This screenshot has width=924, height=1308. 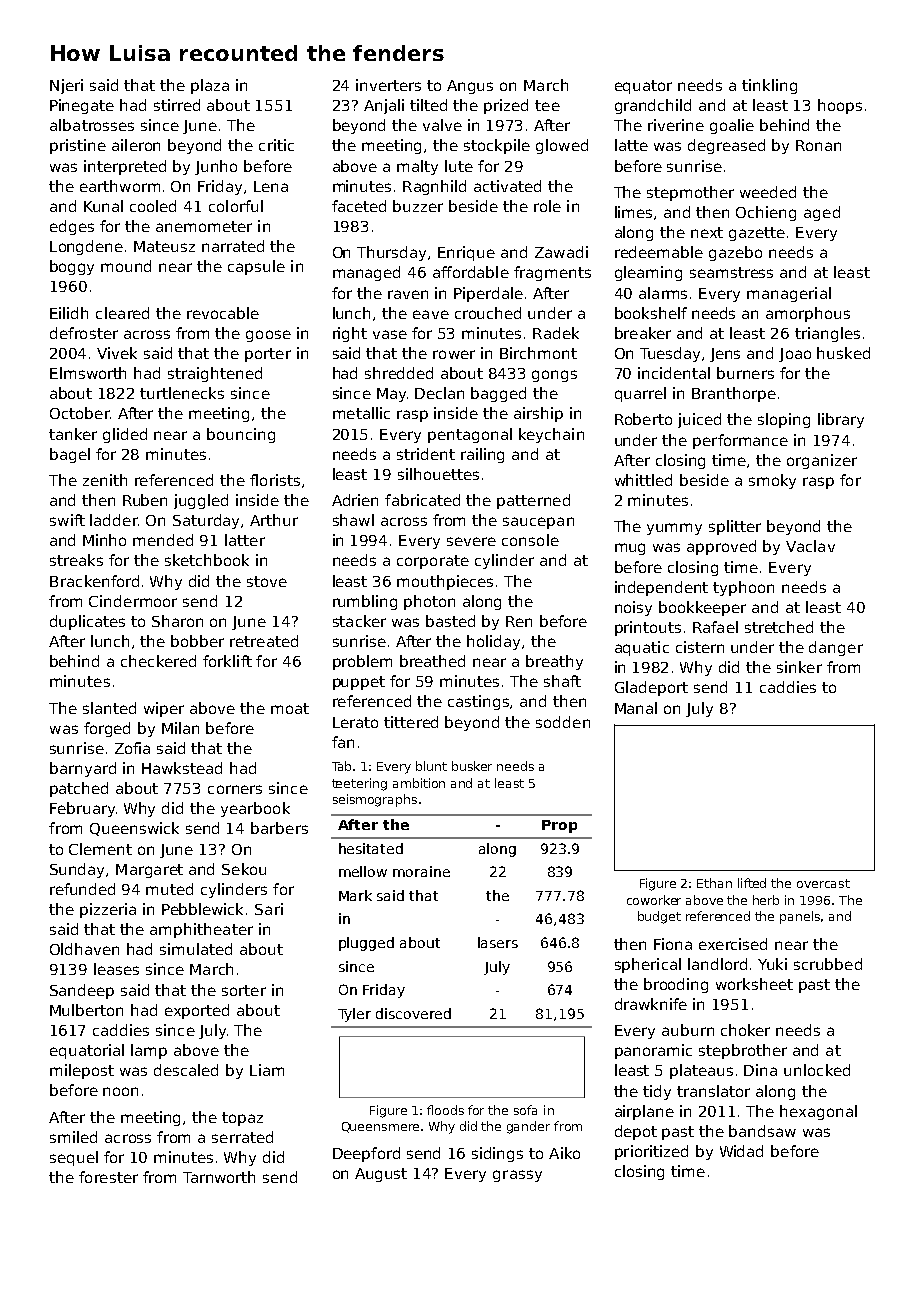 What do you see at coordinates (66, 86) in the screenshot?
I see `Njeri` at bounding box center [66, 86].
